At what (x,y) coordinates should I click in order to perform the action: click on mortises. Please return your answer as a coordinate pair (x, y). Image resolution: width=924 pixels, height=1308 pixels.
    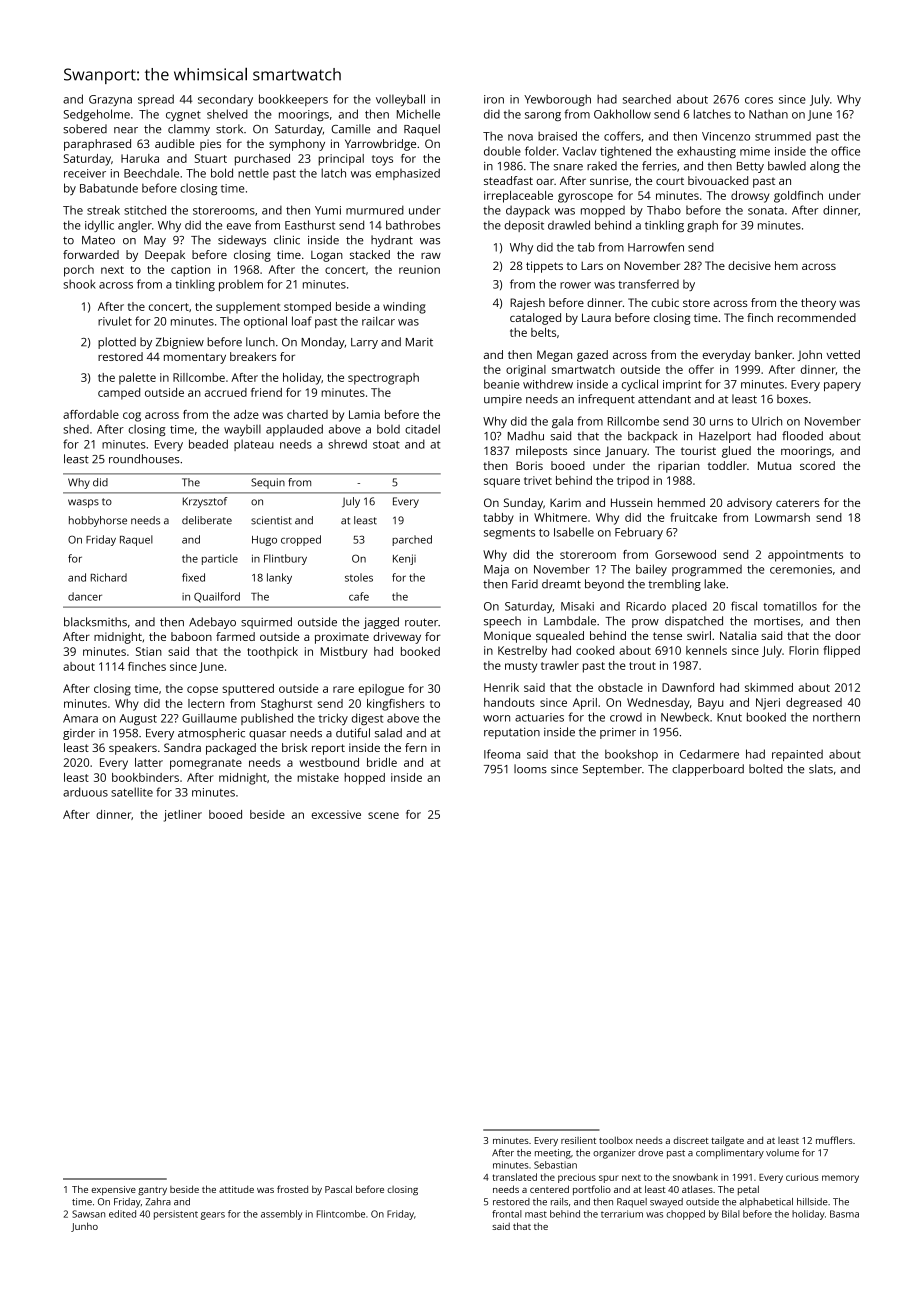
    Looking at the image, I should click on (777, 621).
